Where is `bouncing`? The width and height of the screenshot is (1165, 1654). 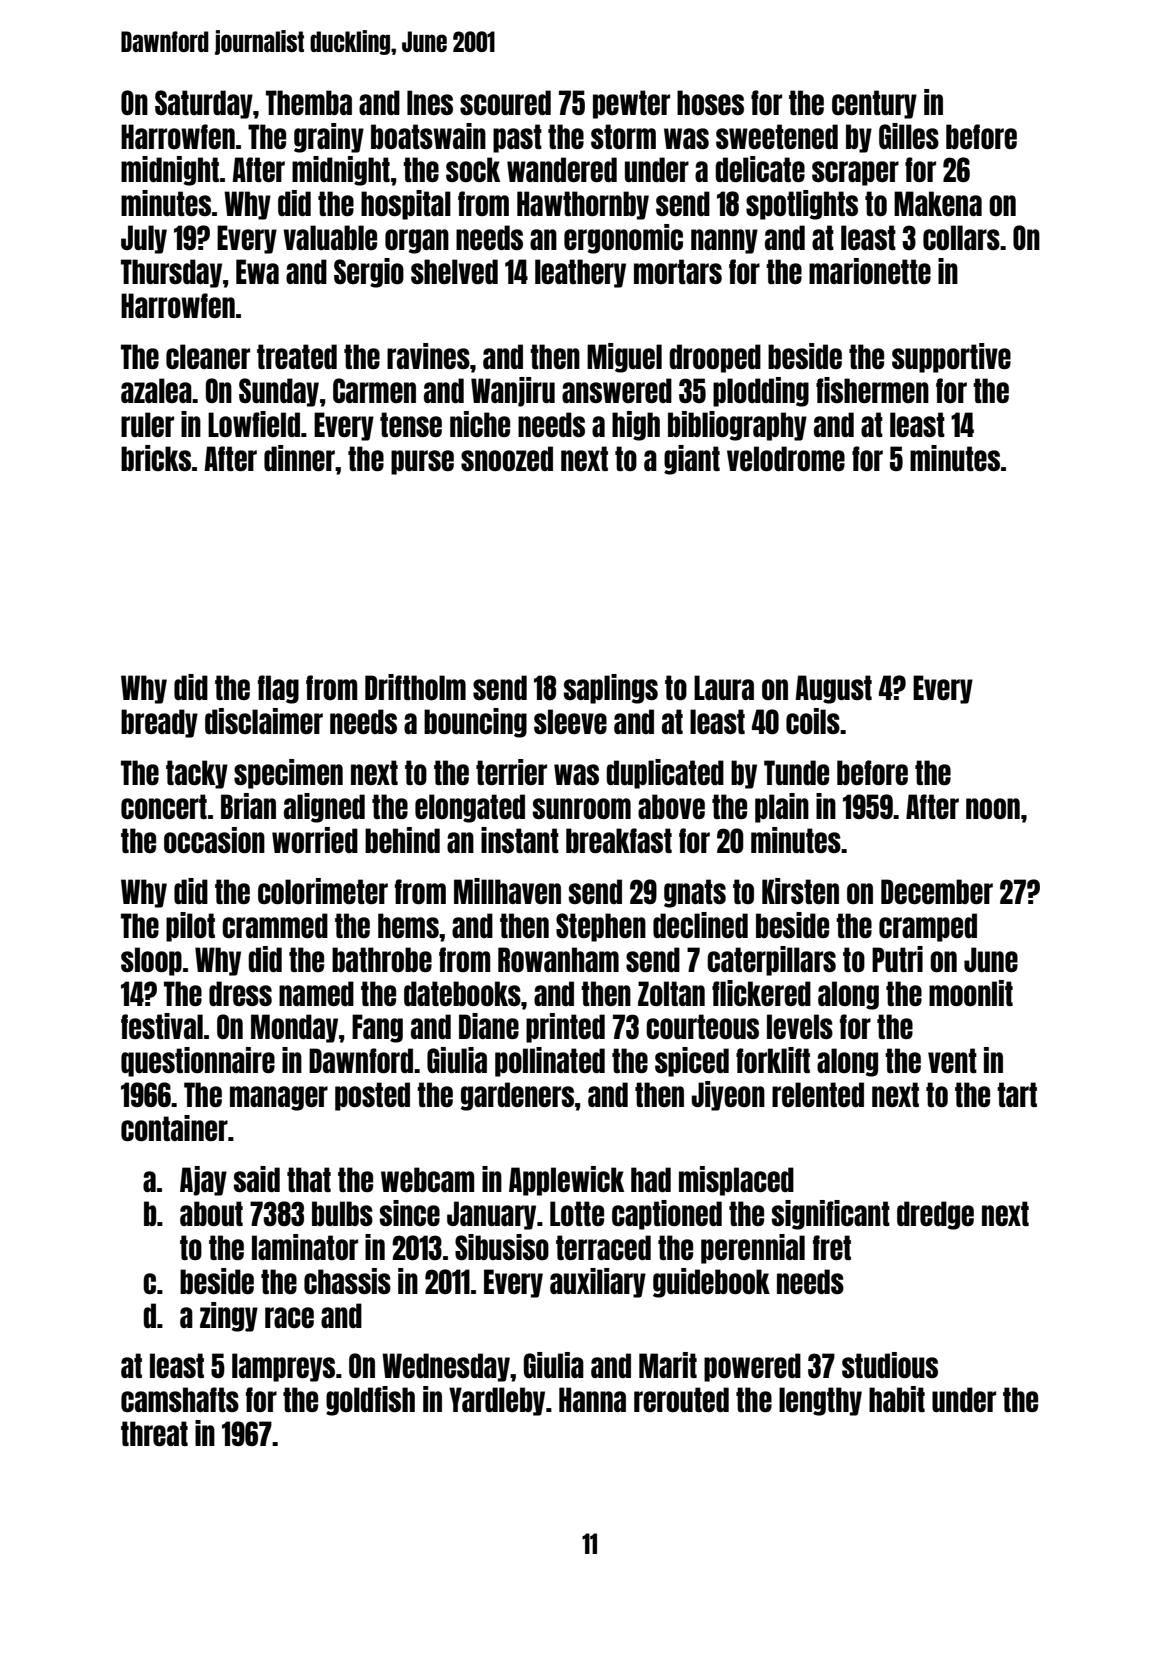
bouncing is located at coordinates (475, 723).
